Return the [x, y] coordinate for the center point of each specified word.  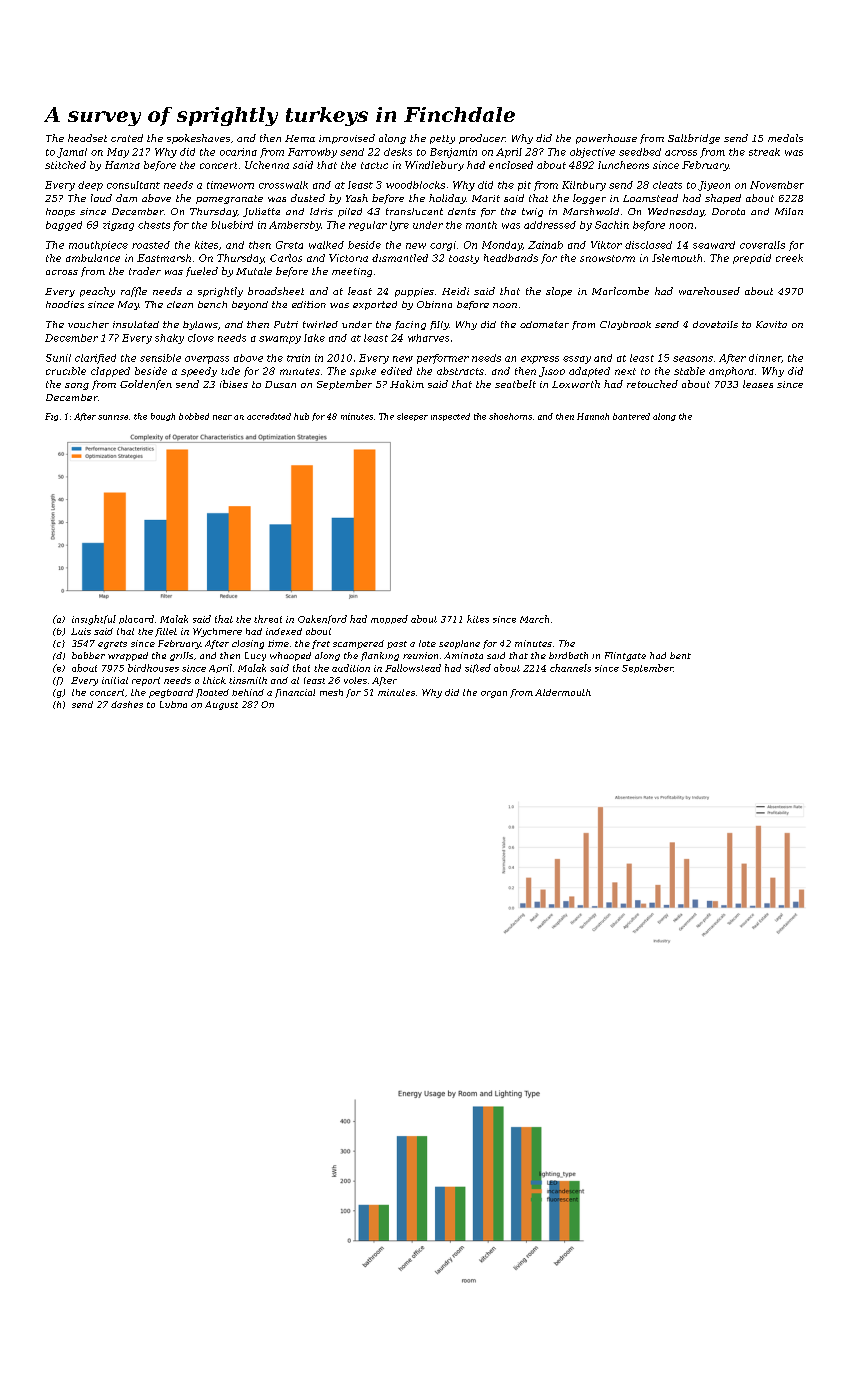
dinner [765, 358]
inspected [450, 417]
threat [268, 619]
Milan [789, 211]
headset [87, 138]
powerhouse [606, 139]
